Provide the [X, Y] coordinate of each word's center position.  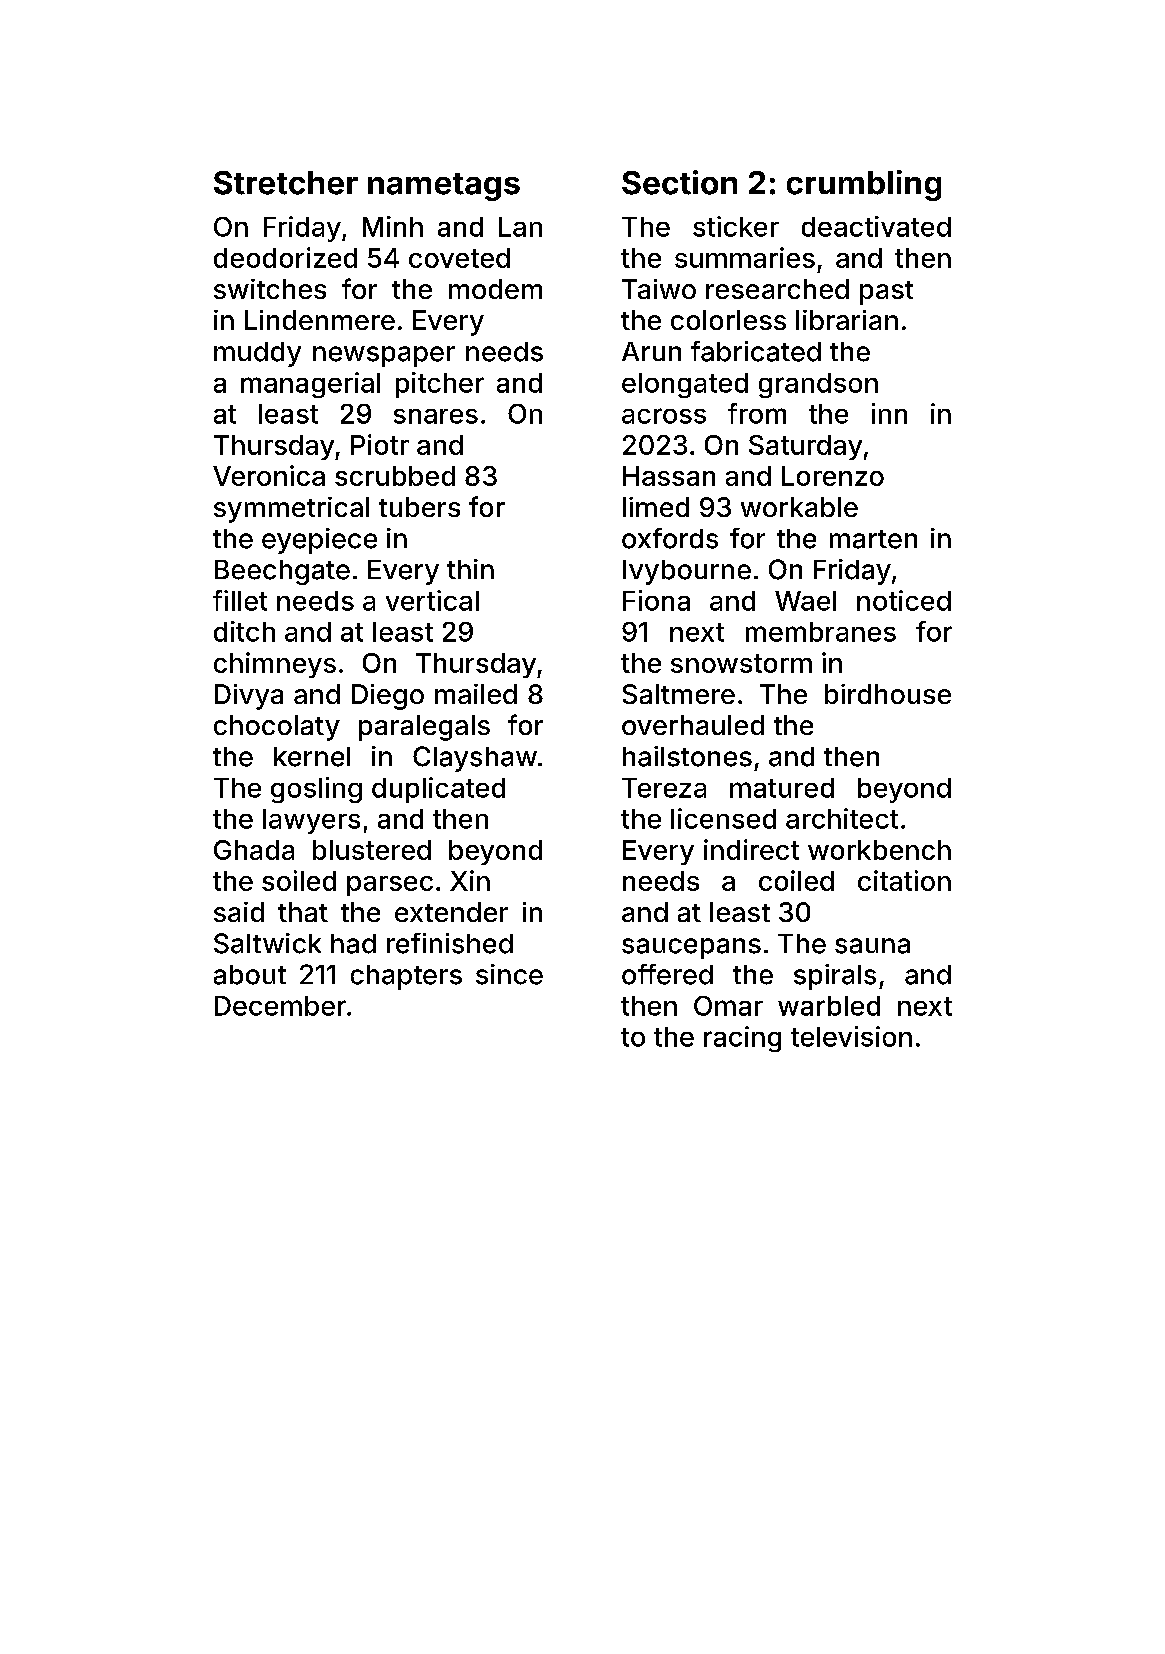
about [250, 975]
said [239, 912]
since [509, 974]
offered [667, 974]
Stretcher [286, 183]
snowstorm [741, 663]
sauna [872, 946]
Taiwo [659, 289]
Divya [249, 697]
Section [679, 182]
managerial [310, 385]
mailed [476, 694]
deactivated [876, 226]
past [886, 293]
